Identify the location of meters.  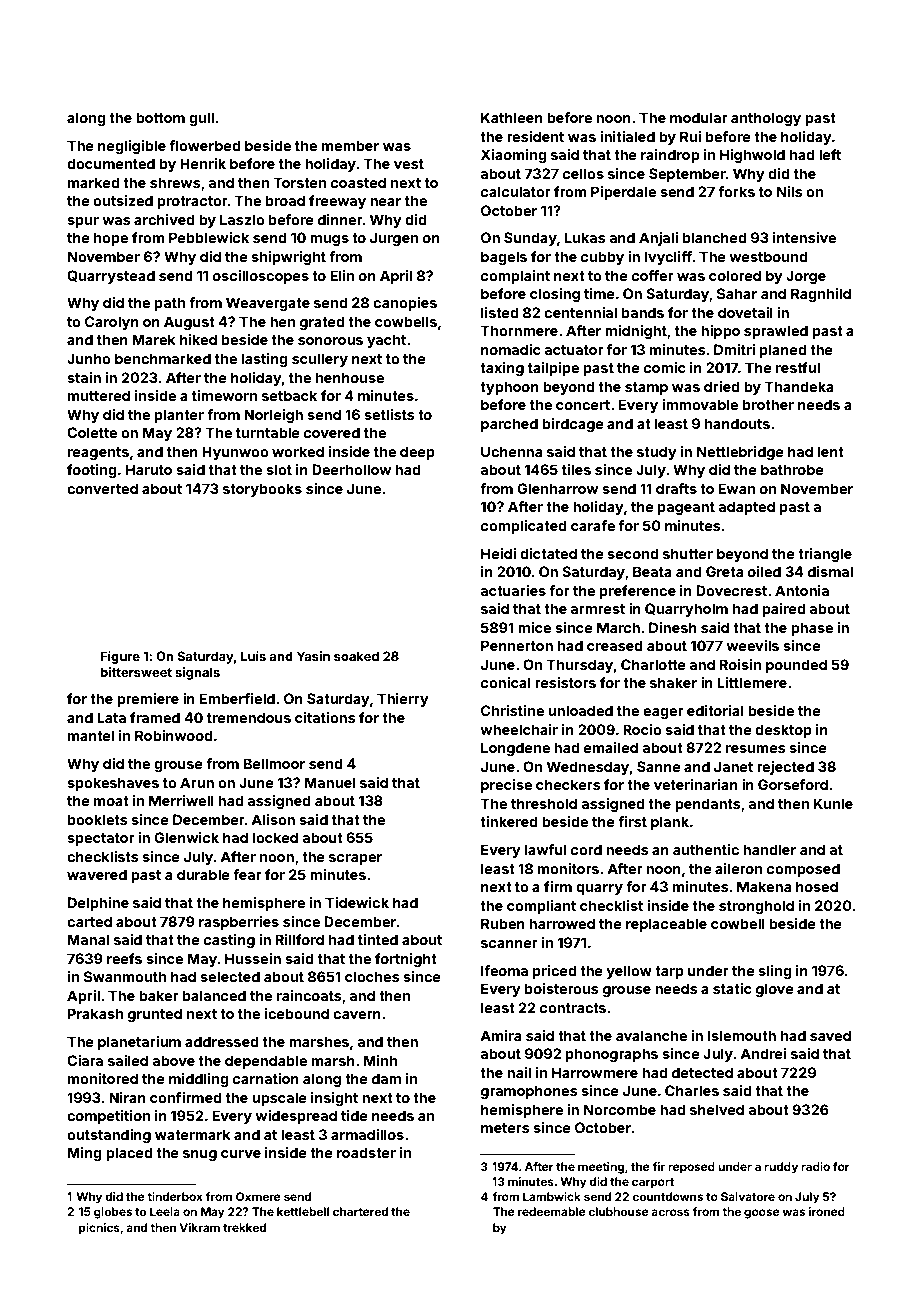
(505, 1128).
